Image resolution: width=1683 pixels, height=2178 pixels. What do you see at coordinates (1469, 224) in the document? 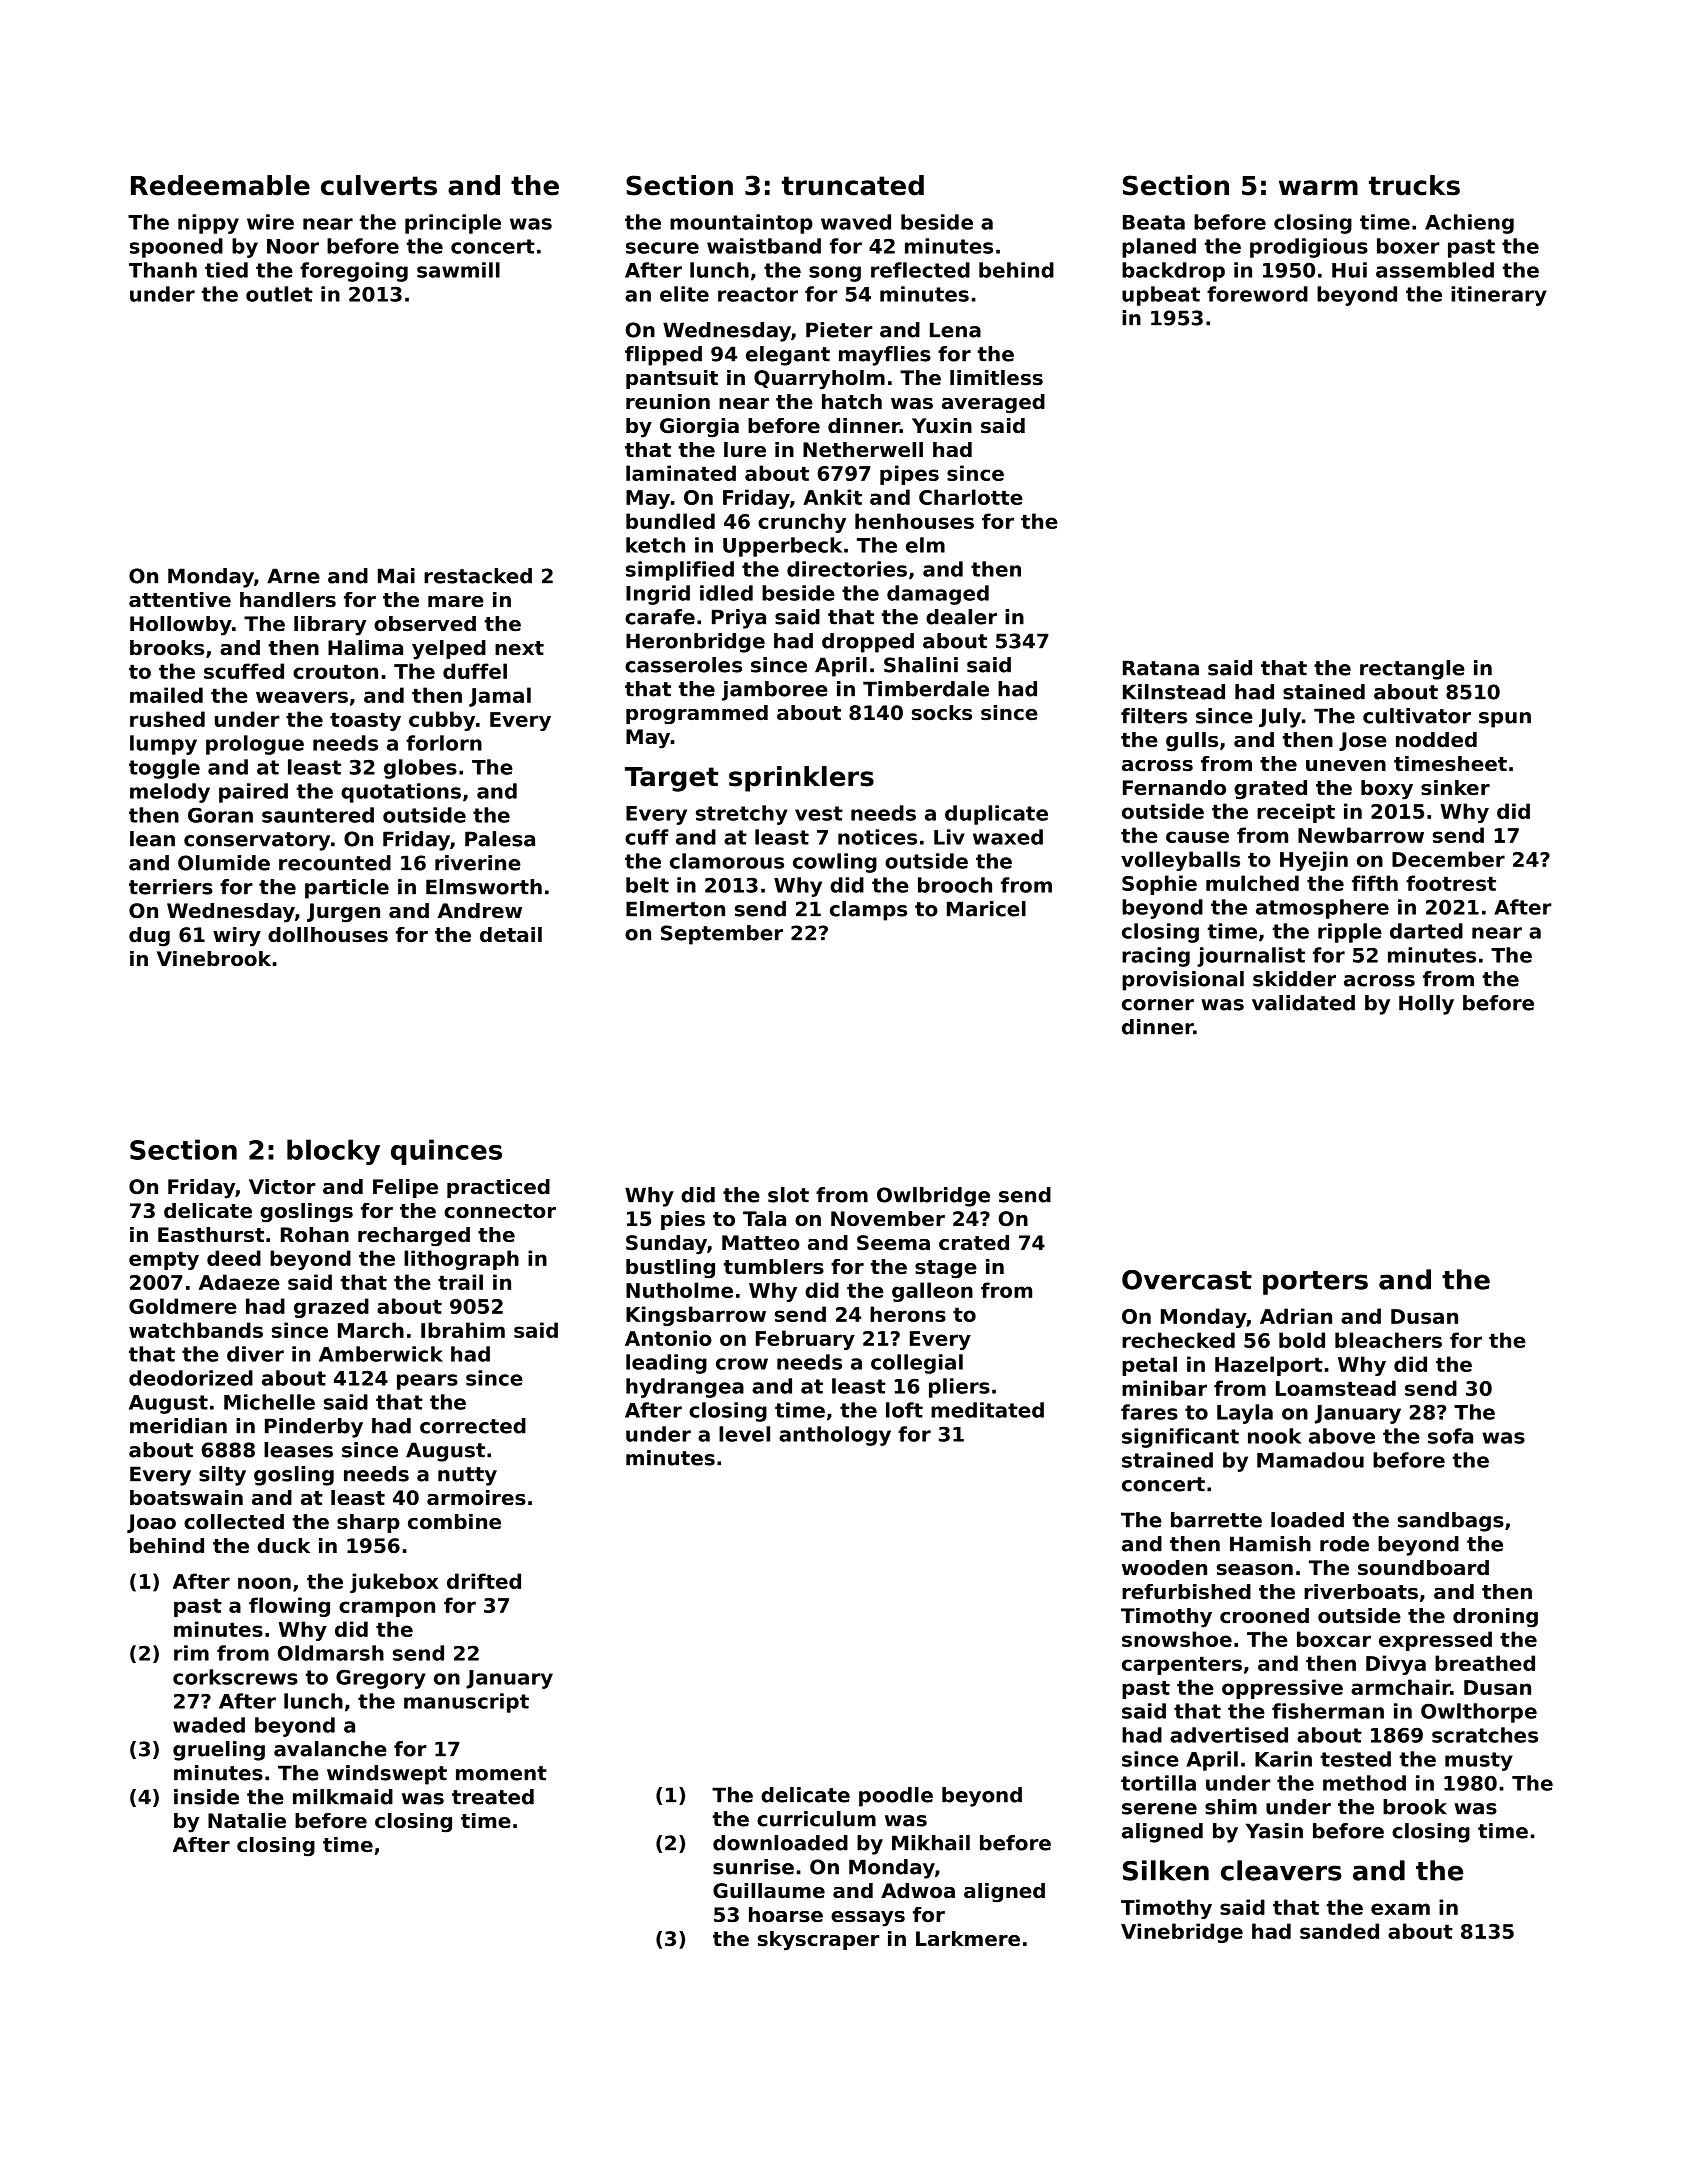
I see `Achieng` at bounding box center [1469, 224].
